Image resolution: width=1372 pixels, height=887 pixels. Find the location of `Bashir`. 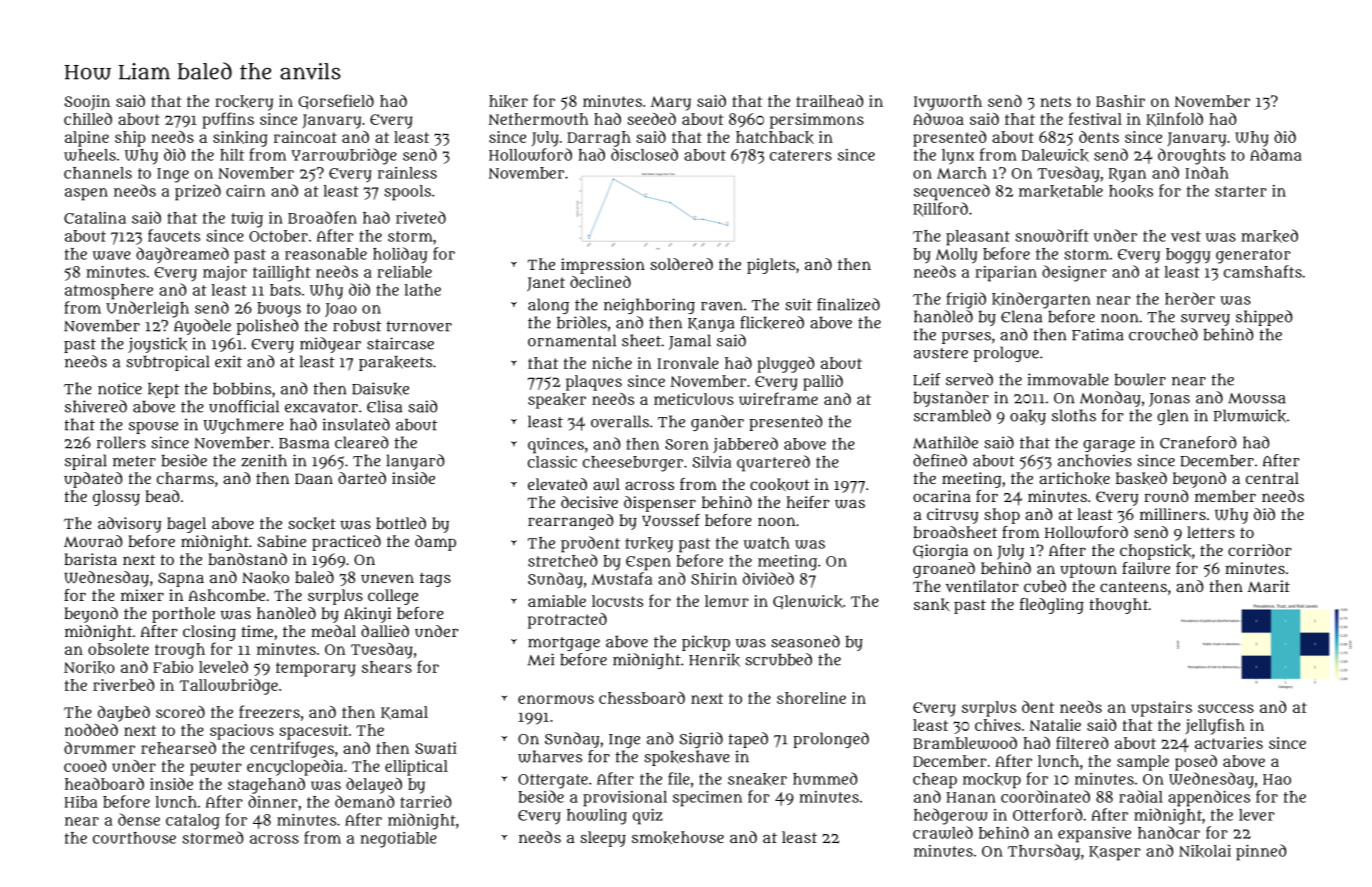

Bashir is located at coordinates (1120, 101).
